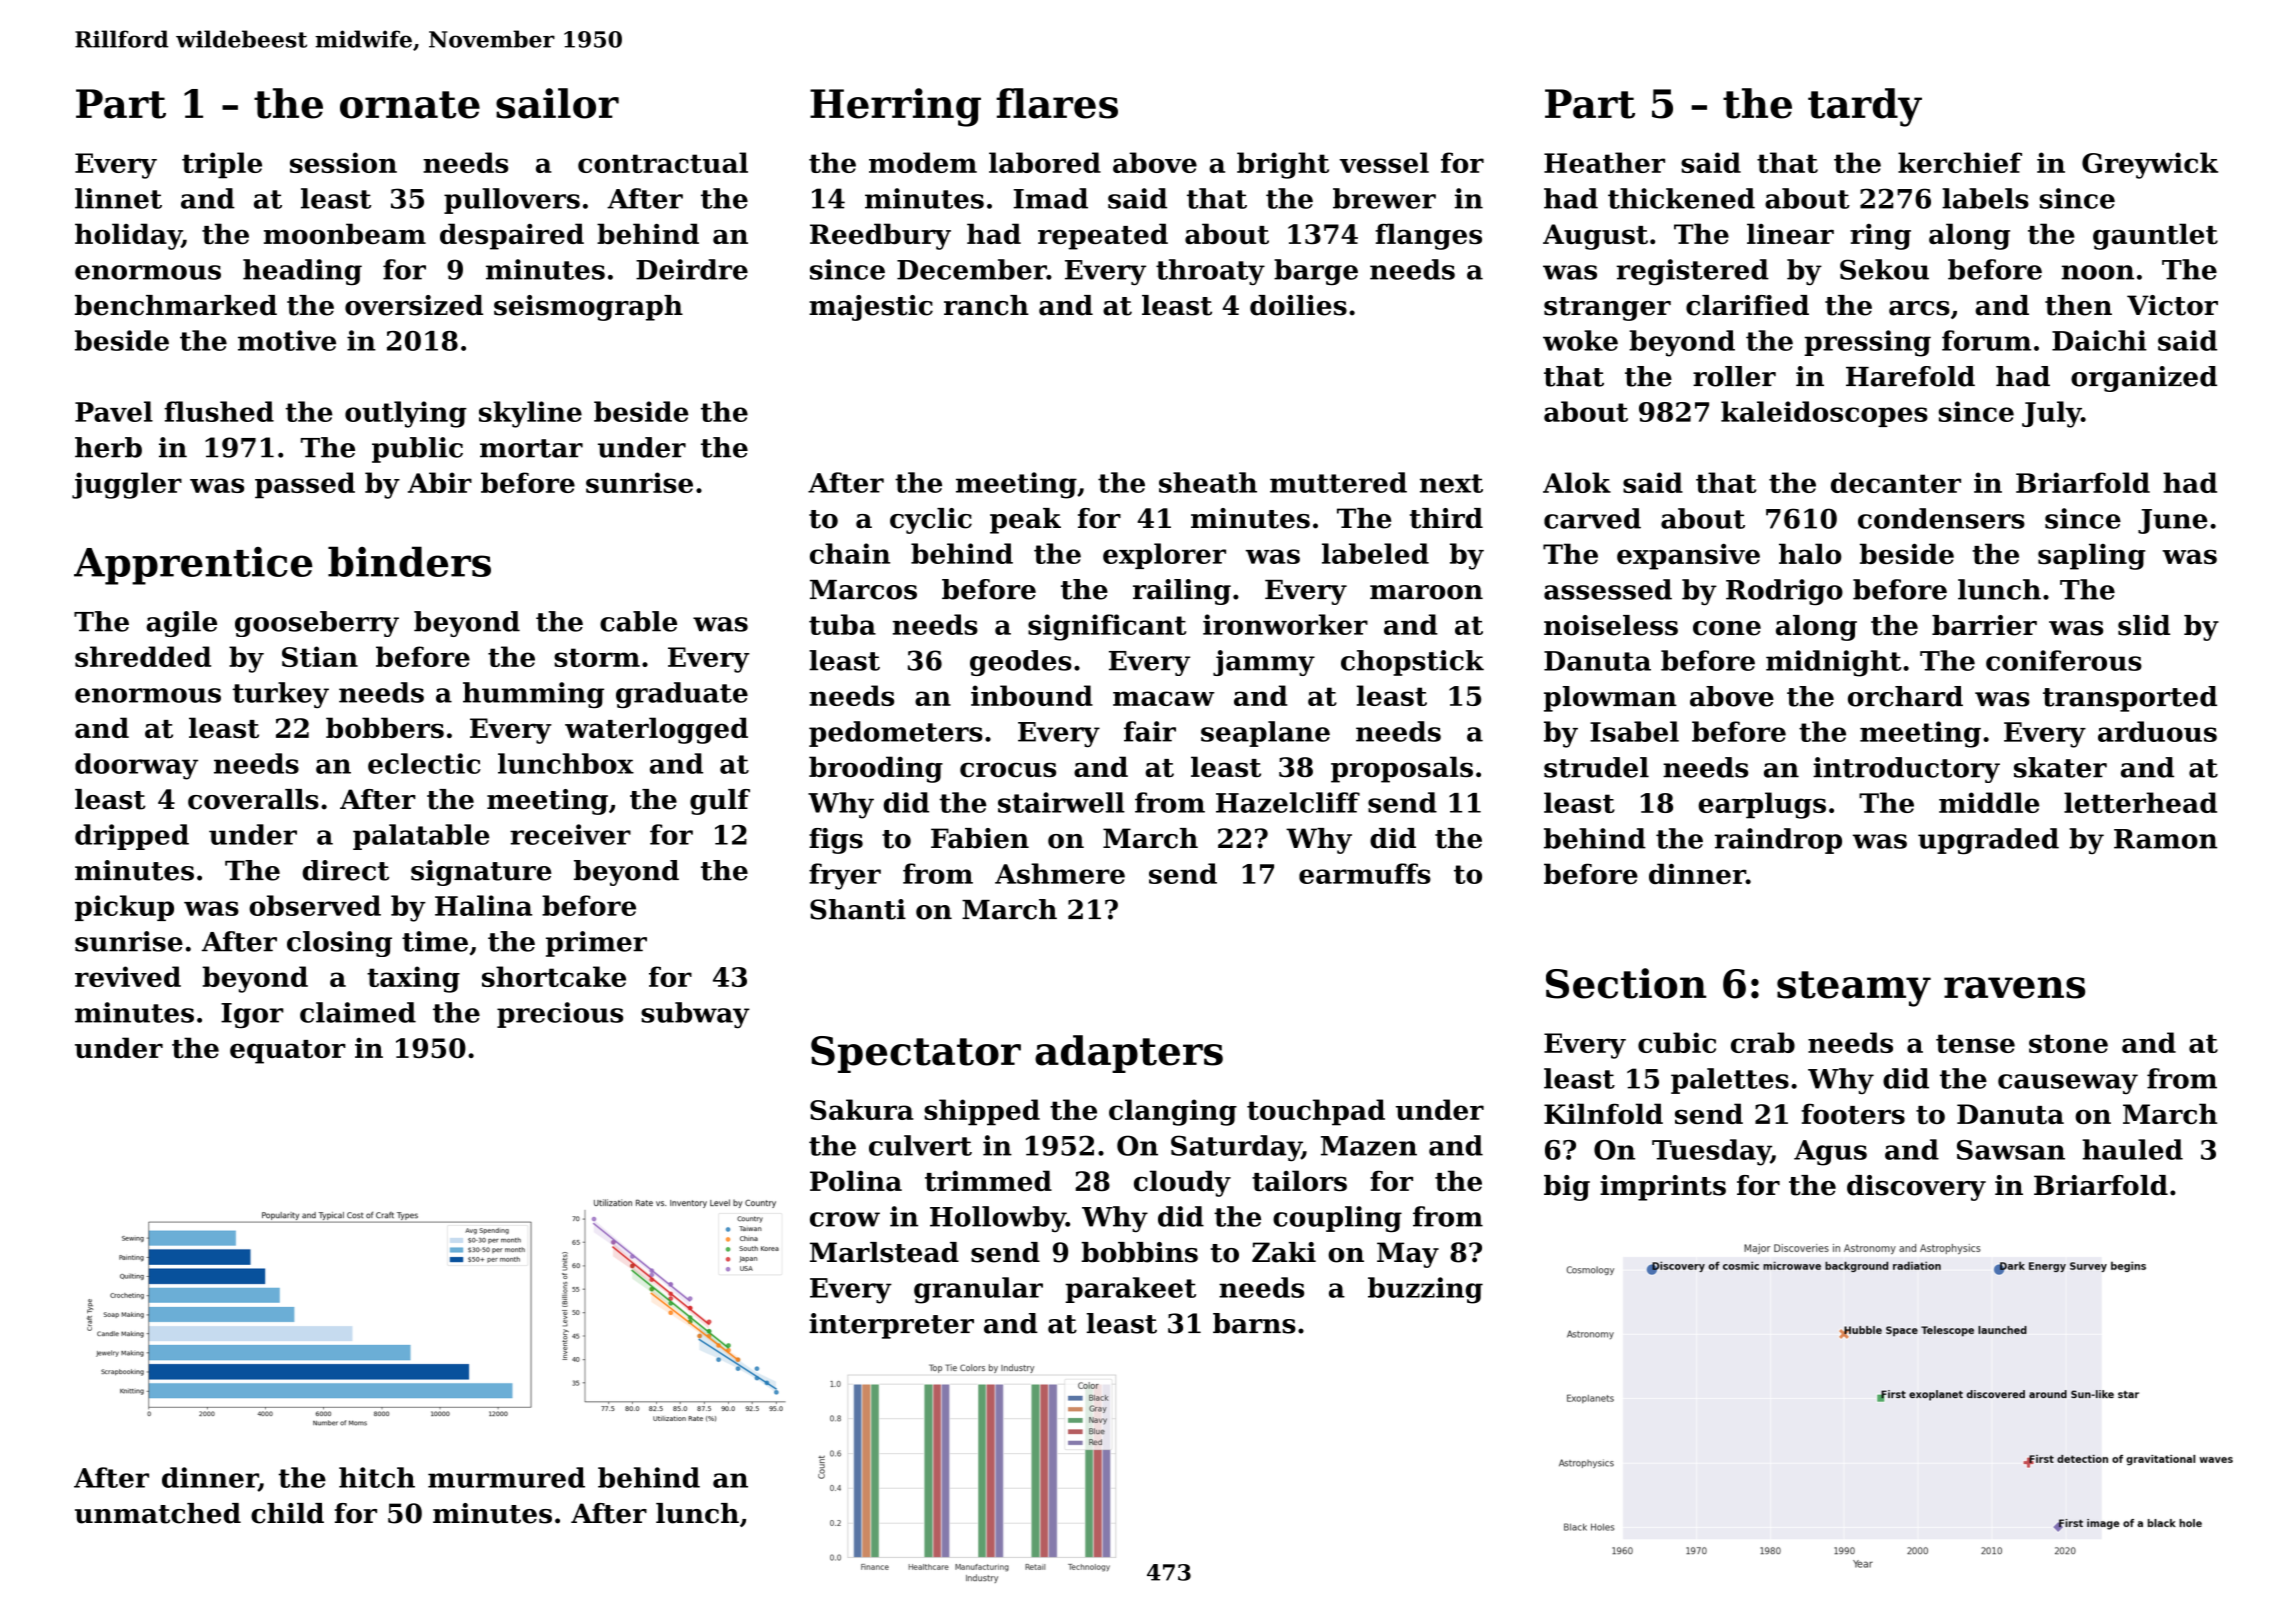 Image resolution: width=2292 pixels, height=1620 pixels. I want to click on bobbers, so click(385, 727).
